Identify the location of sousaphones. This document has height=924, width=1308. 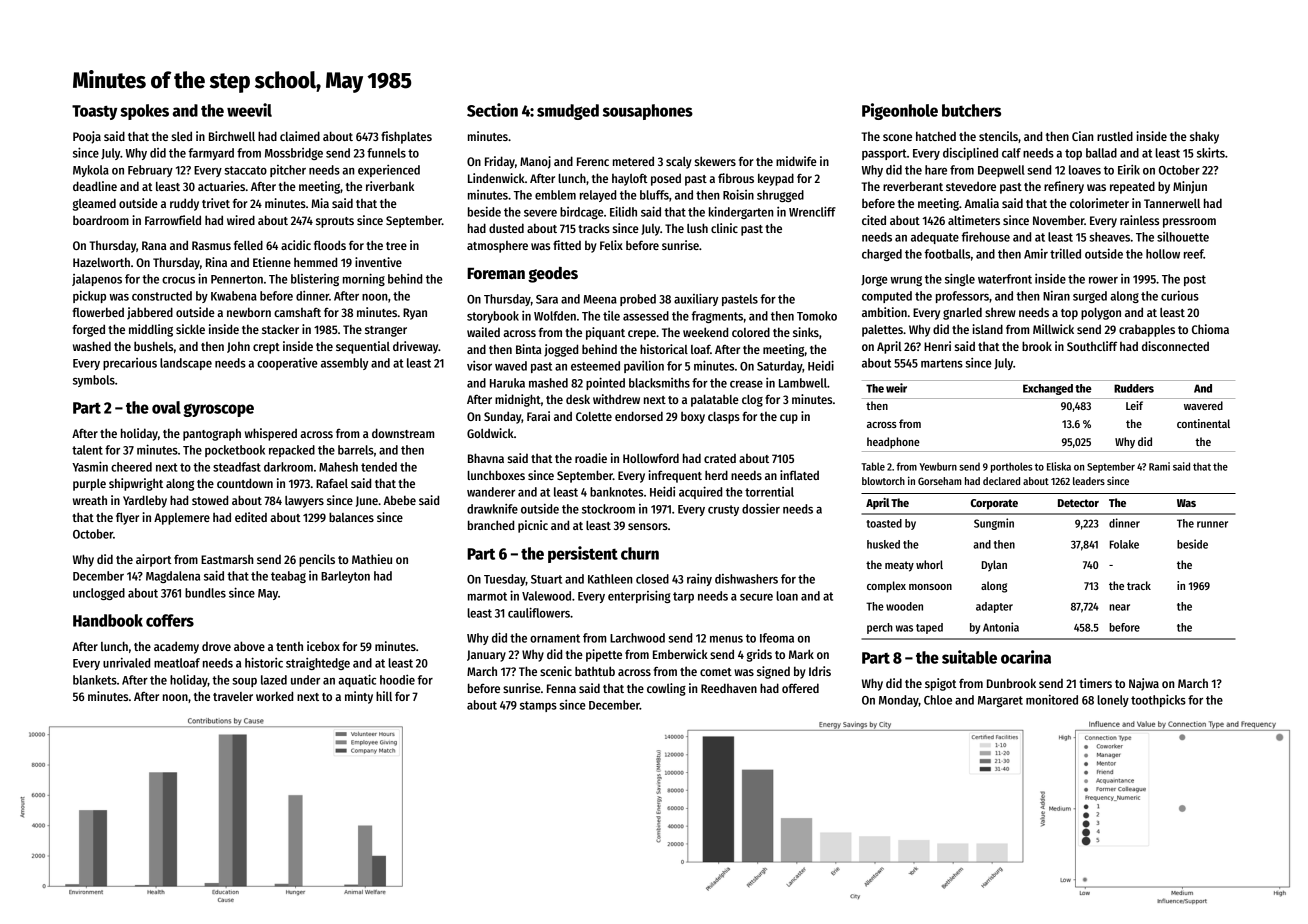
(648, 112).
